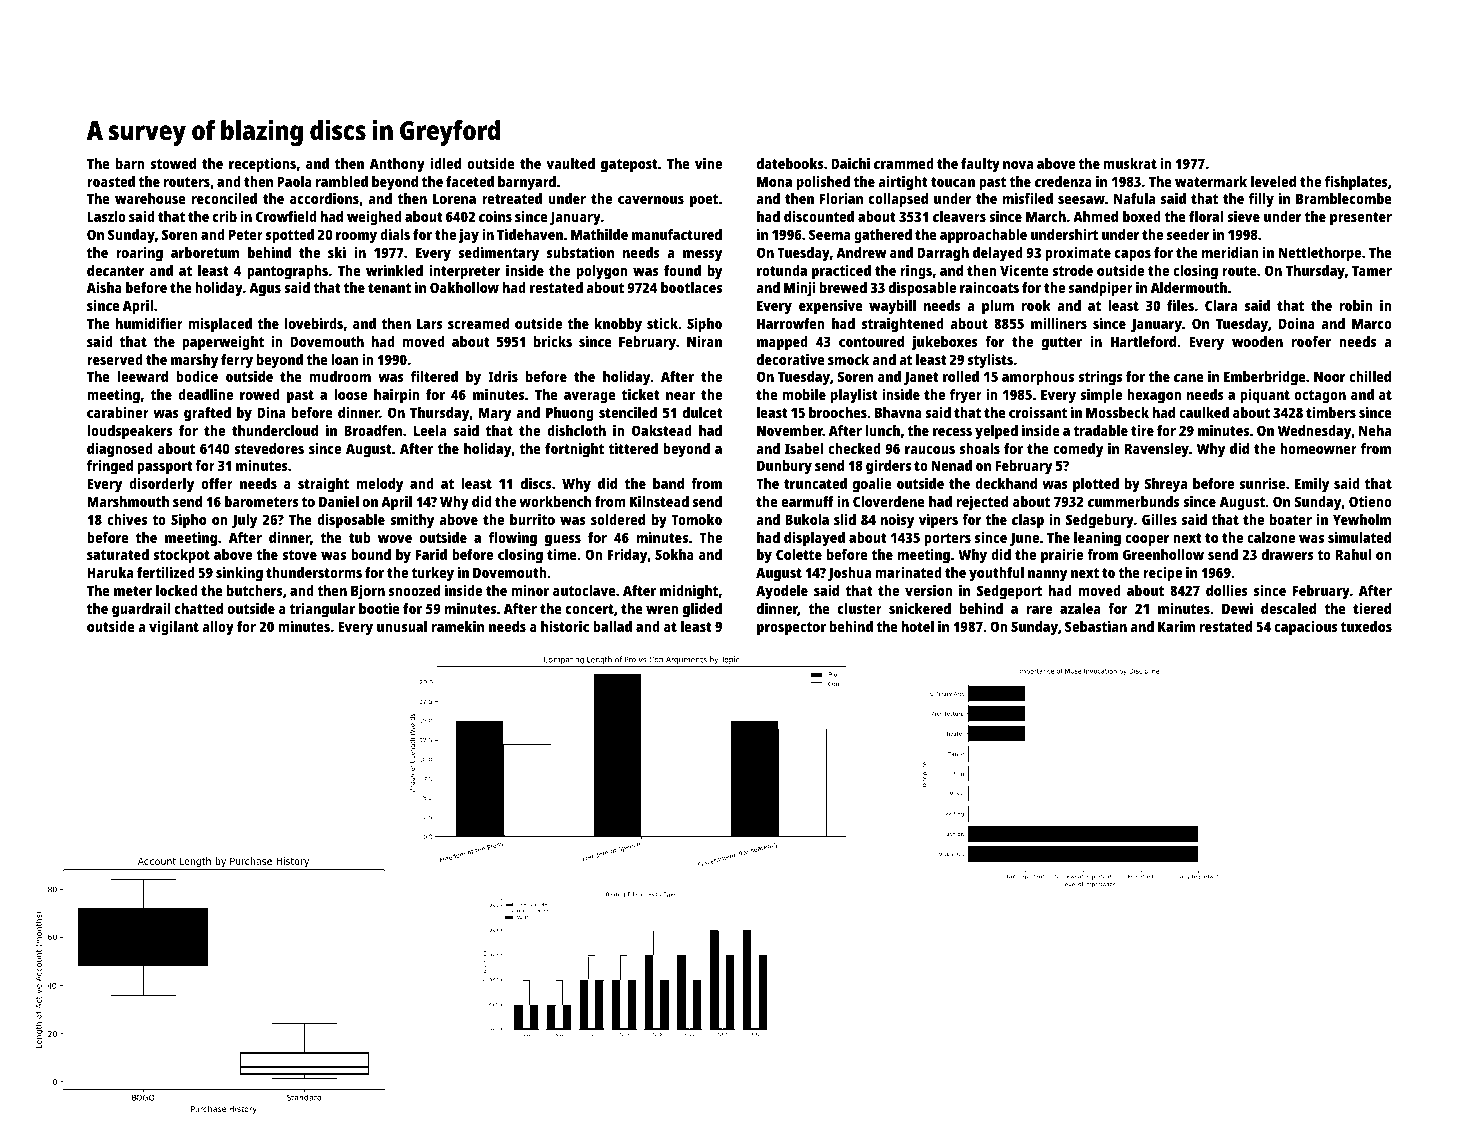 The image size is (1479, 1143). I want to click on triangular, so click(322, 610).
